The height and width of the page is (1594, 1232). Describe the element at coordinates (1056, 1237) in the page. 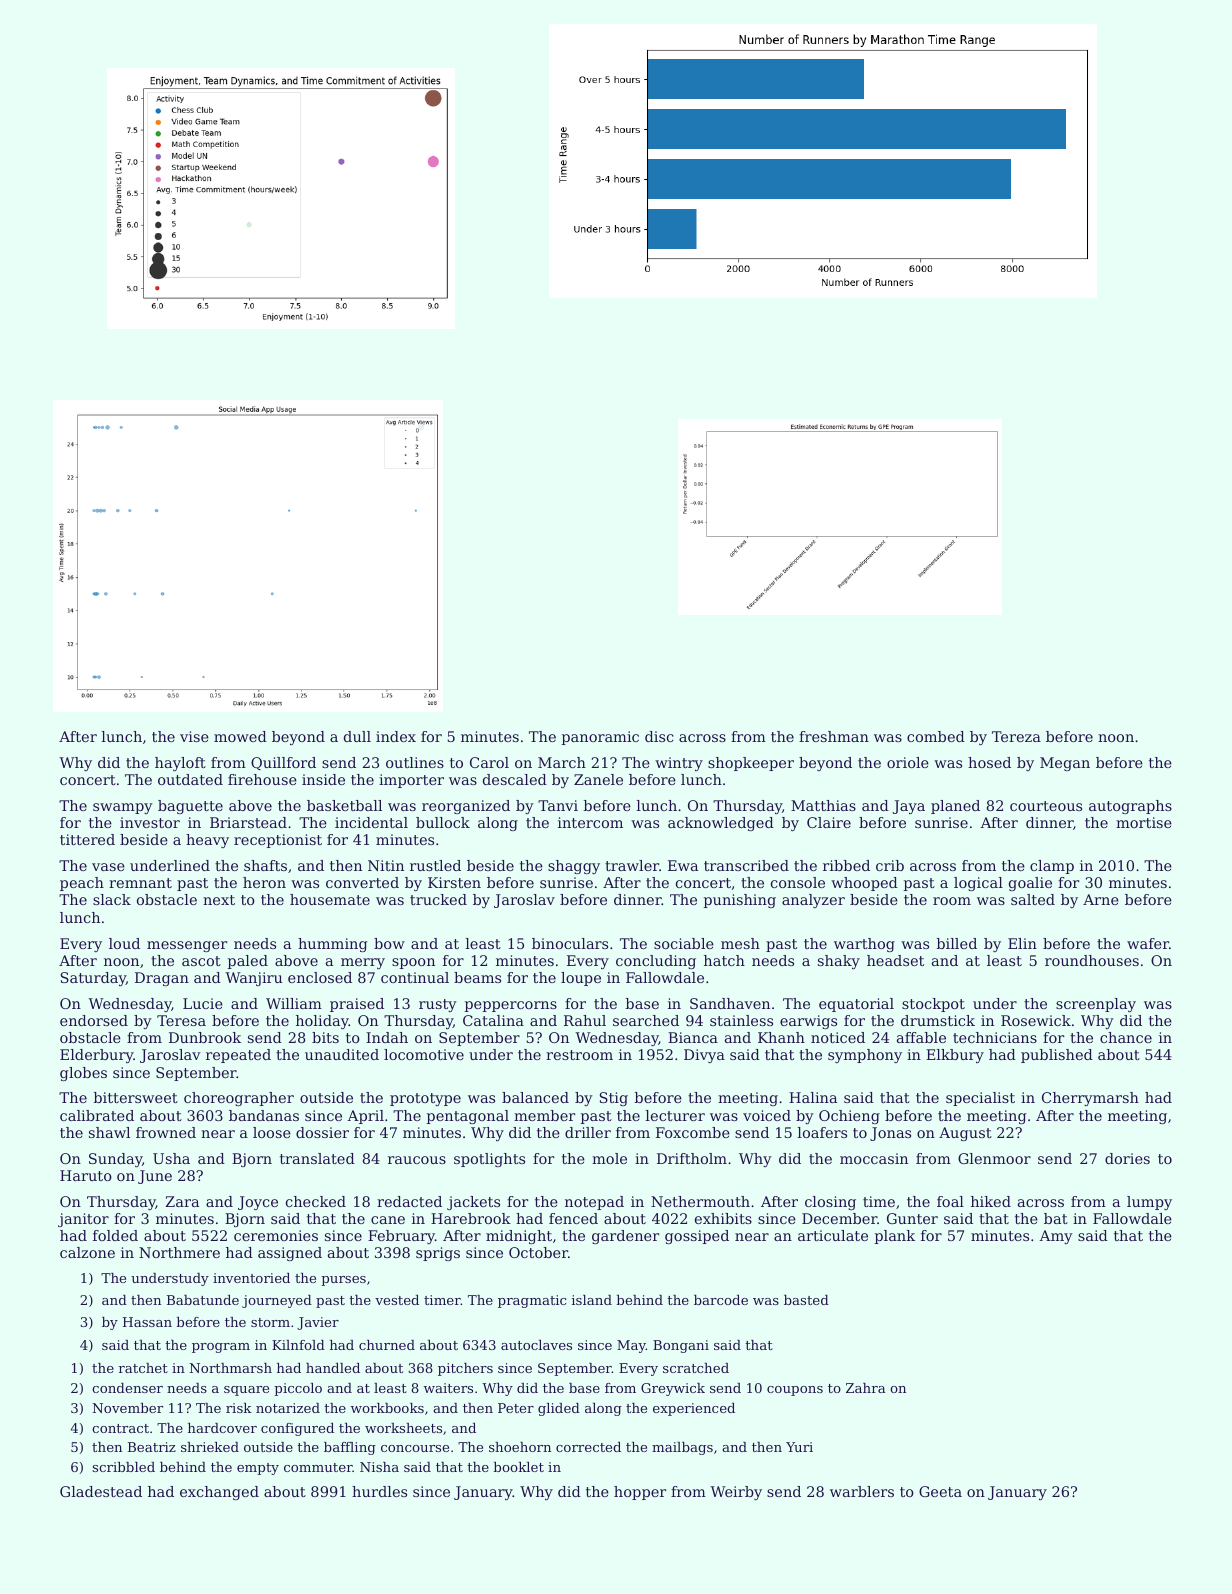

I see `Amy` at that location.
